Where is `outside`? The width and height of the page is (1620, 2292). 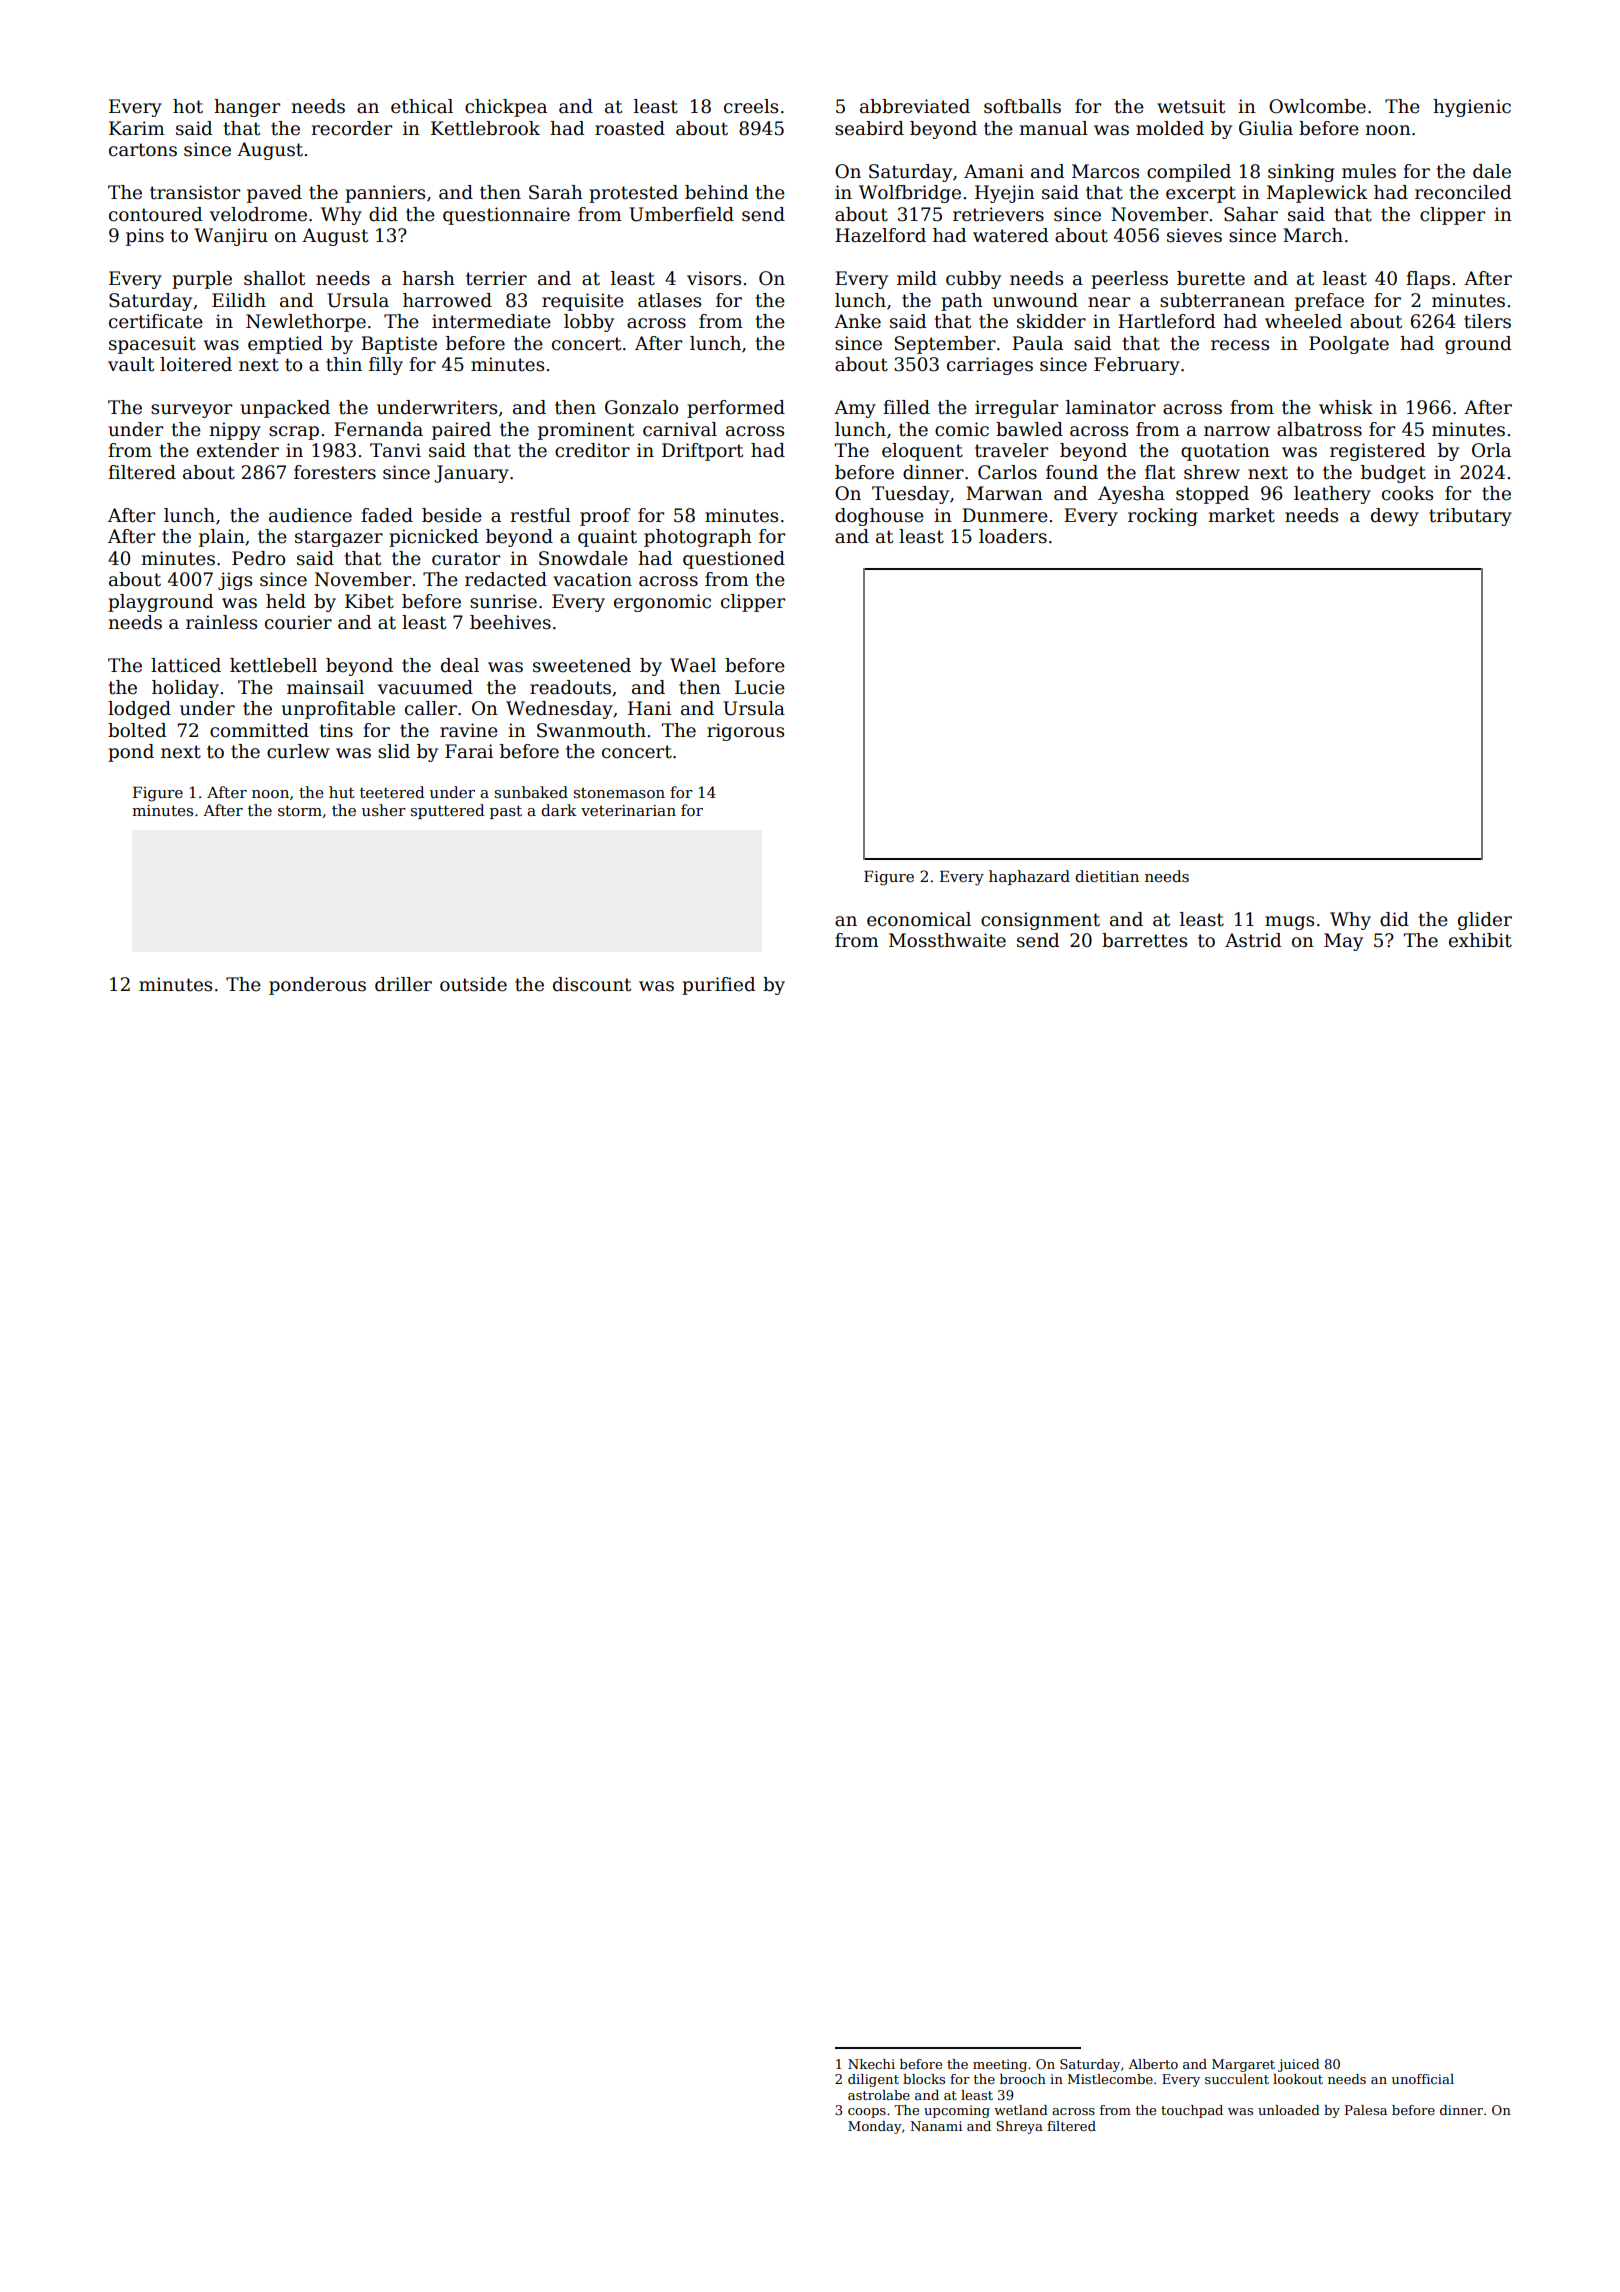 outside is located at coordinates (473, 984).
